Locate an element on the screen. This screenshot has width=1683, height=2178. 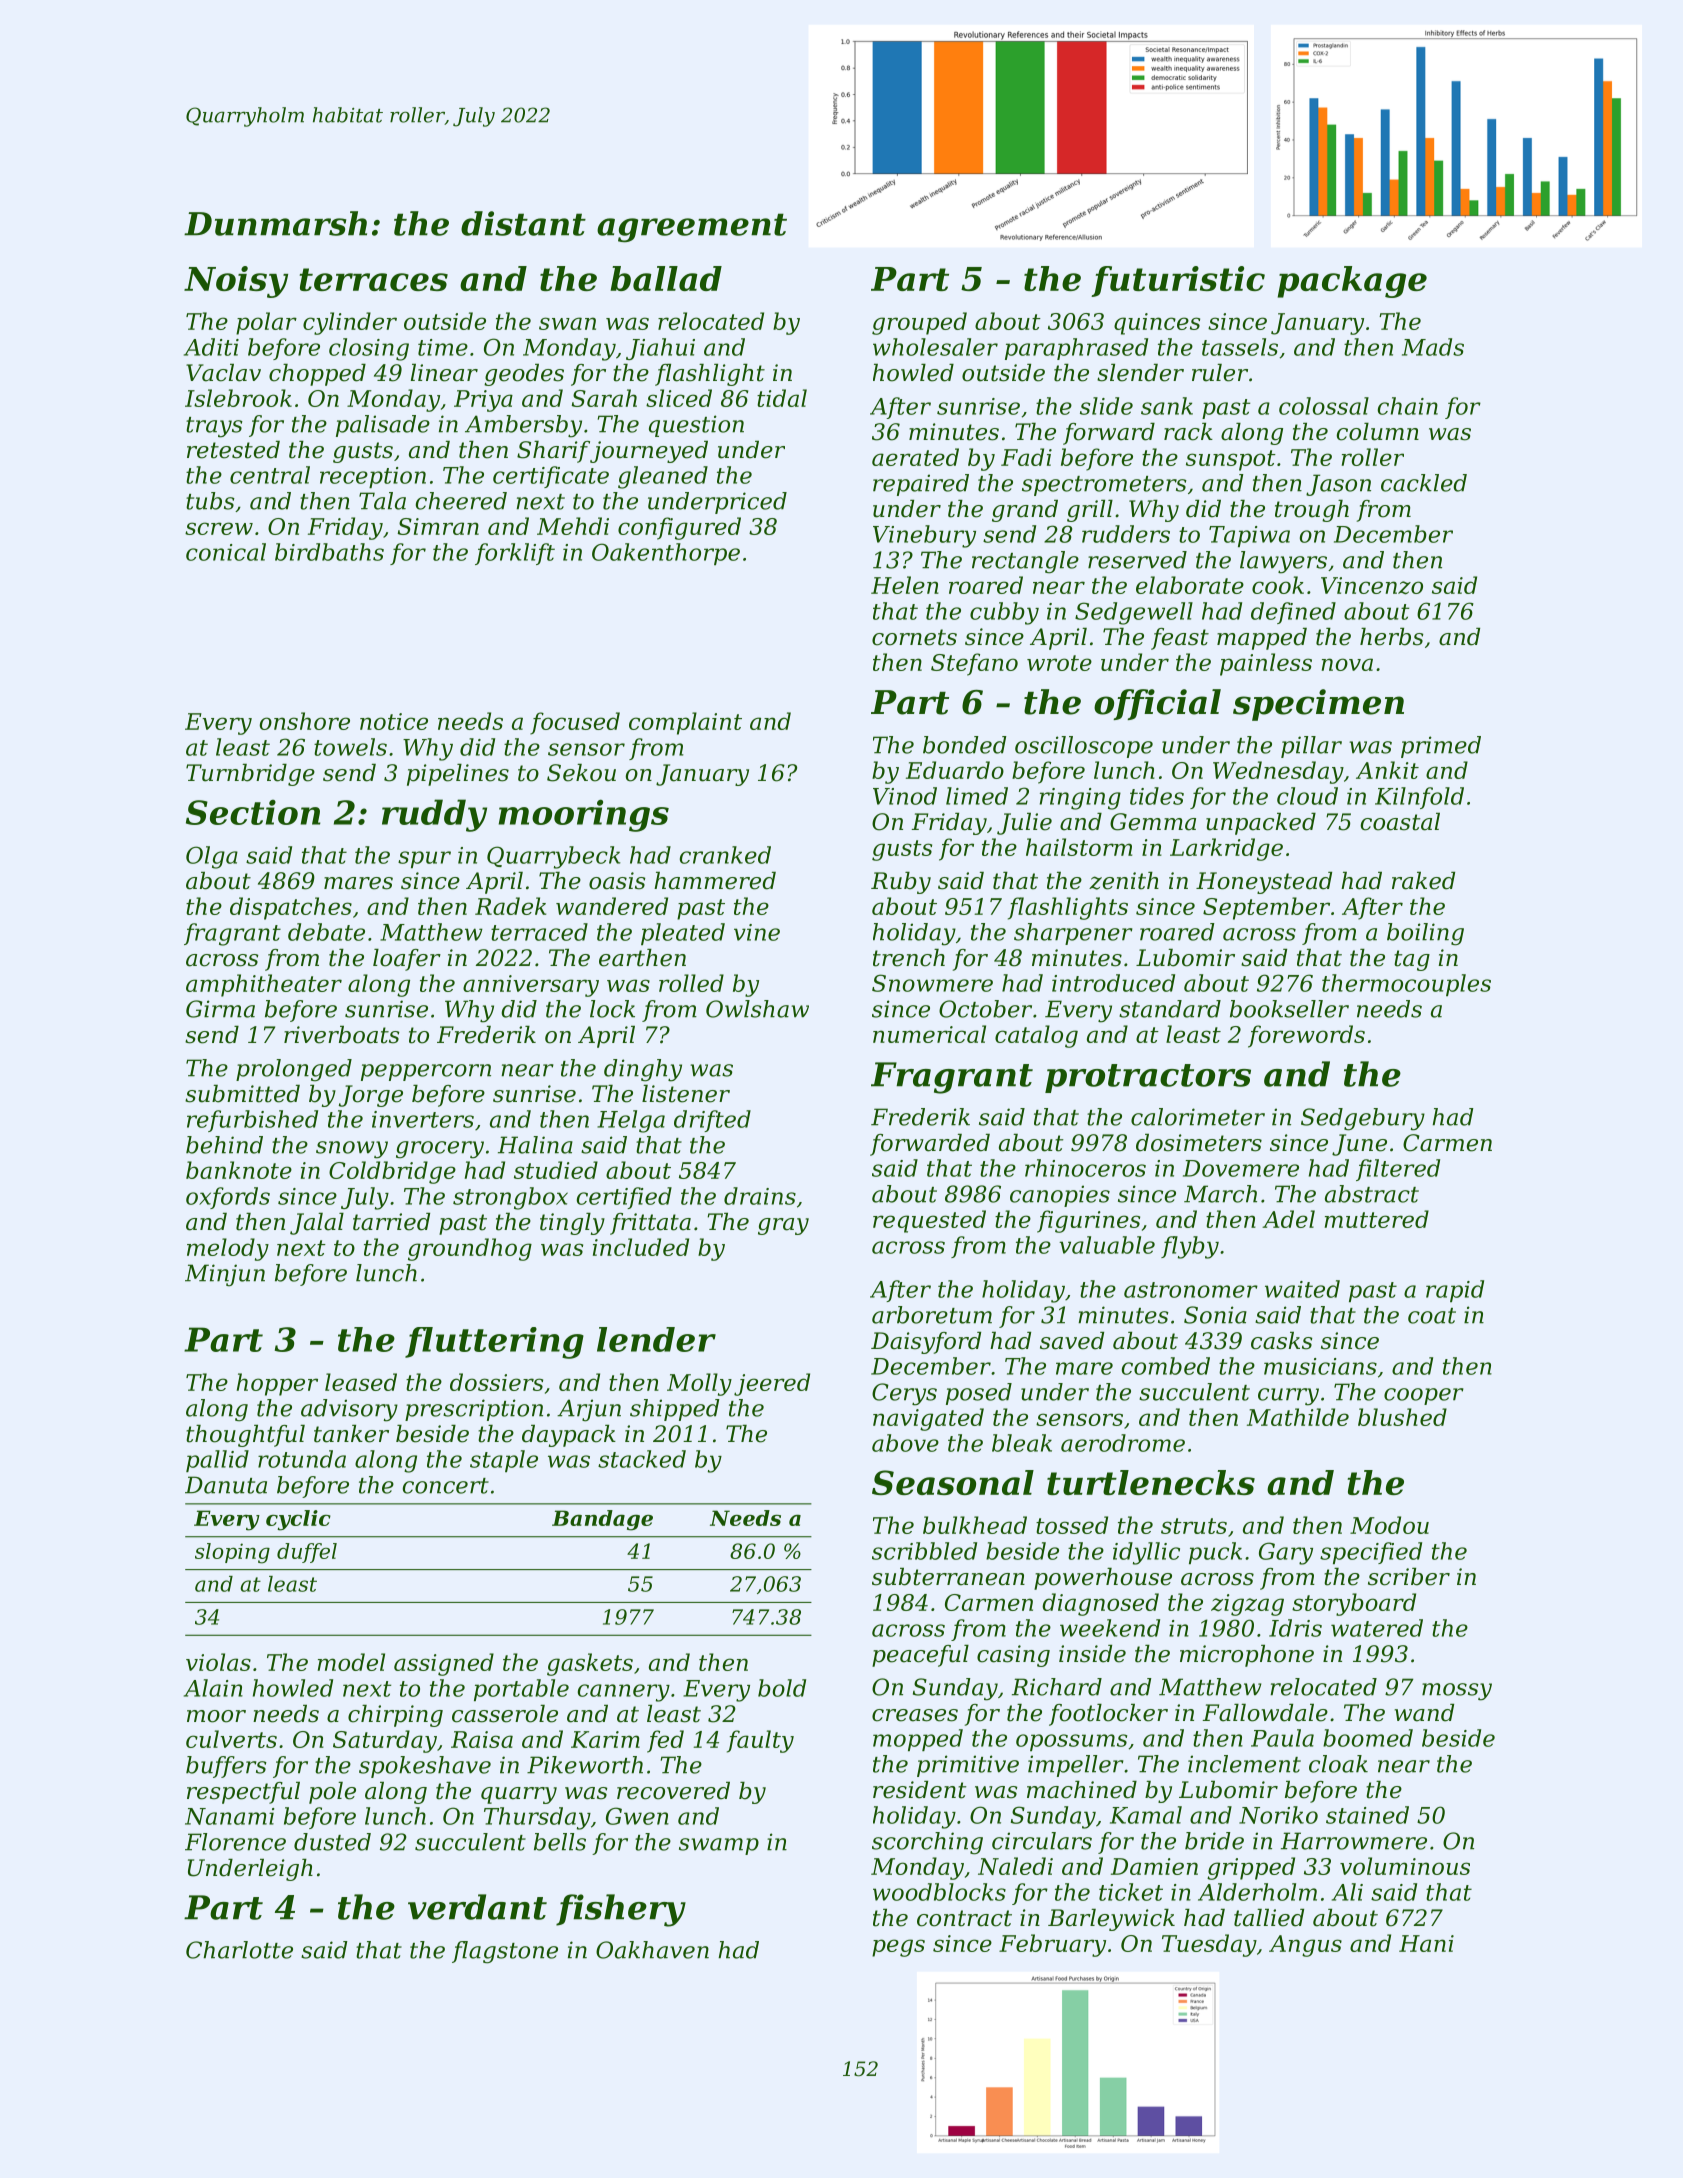
terraces is located at coordinates (374, 279).
